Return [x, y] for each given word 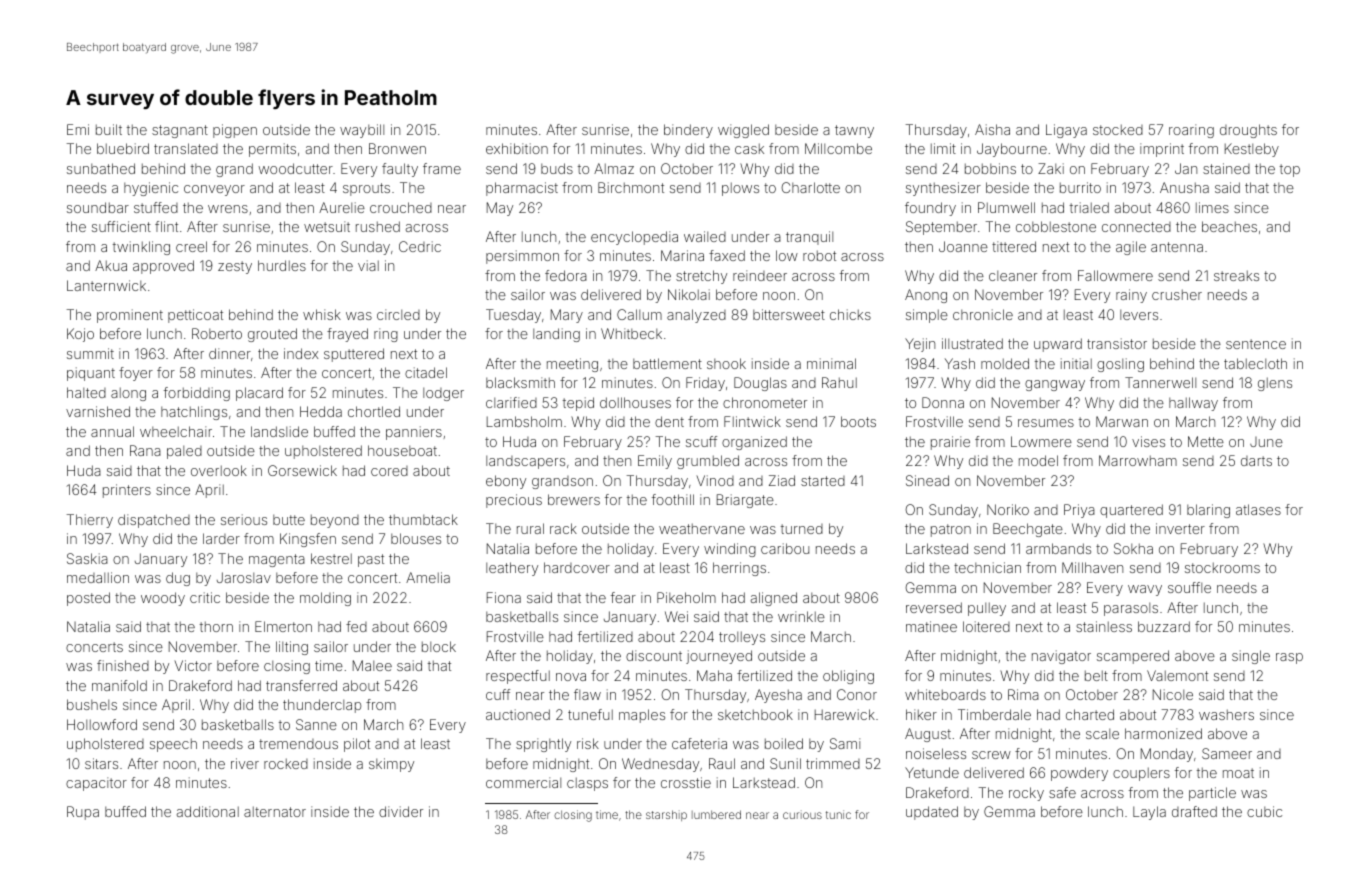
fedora [566, 275]
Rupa [83, 813]
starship [666, 815]
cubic [1264, 811]
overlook [219, 470]
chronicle [983, 314]
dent [669, 421]
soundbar [98, 207]
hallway [1193, 404]
